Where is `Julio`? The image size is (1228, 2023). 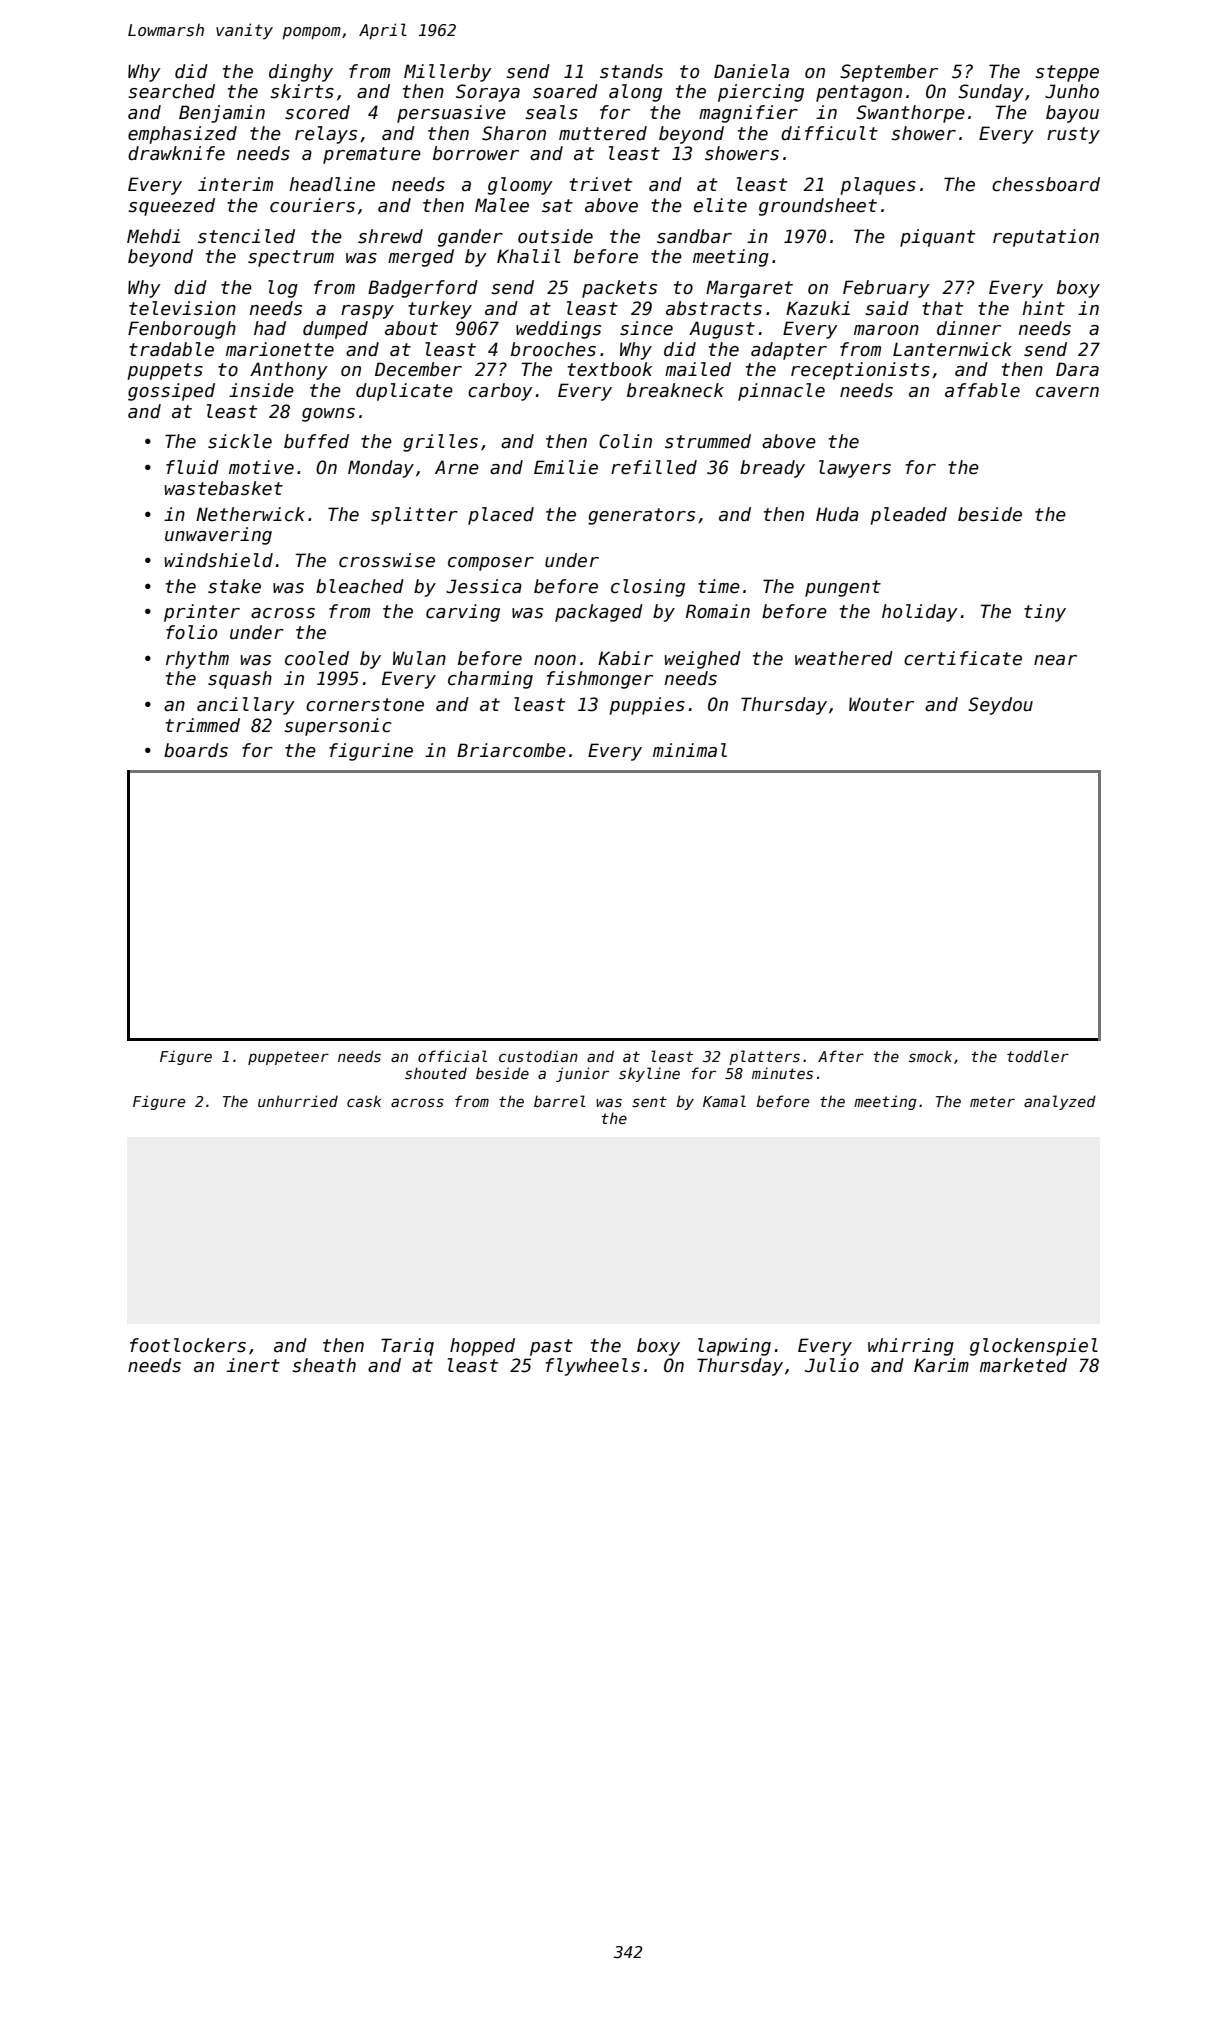 Julio is located at coordinates (832, 1365).
